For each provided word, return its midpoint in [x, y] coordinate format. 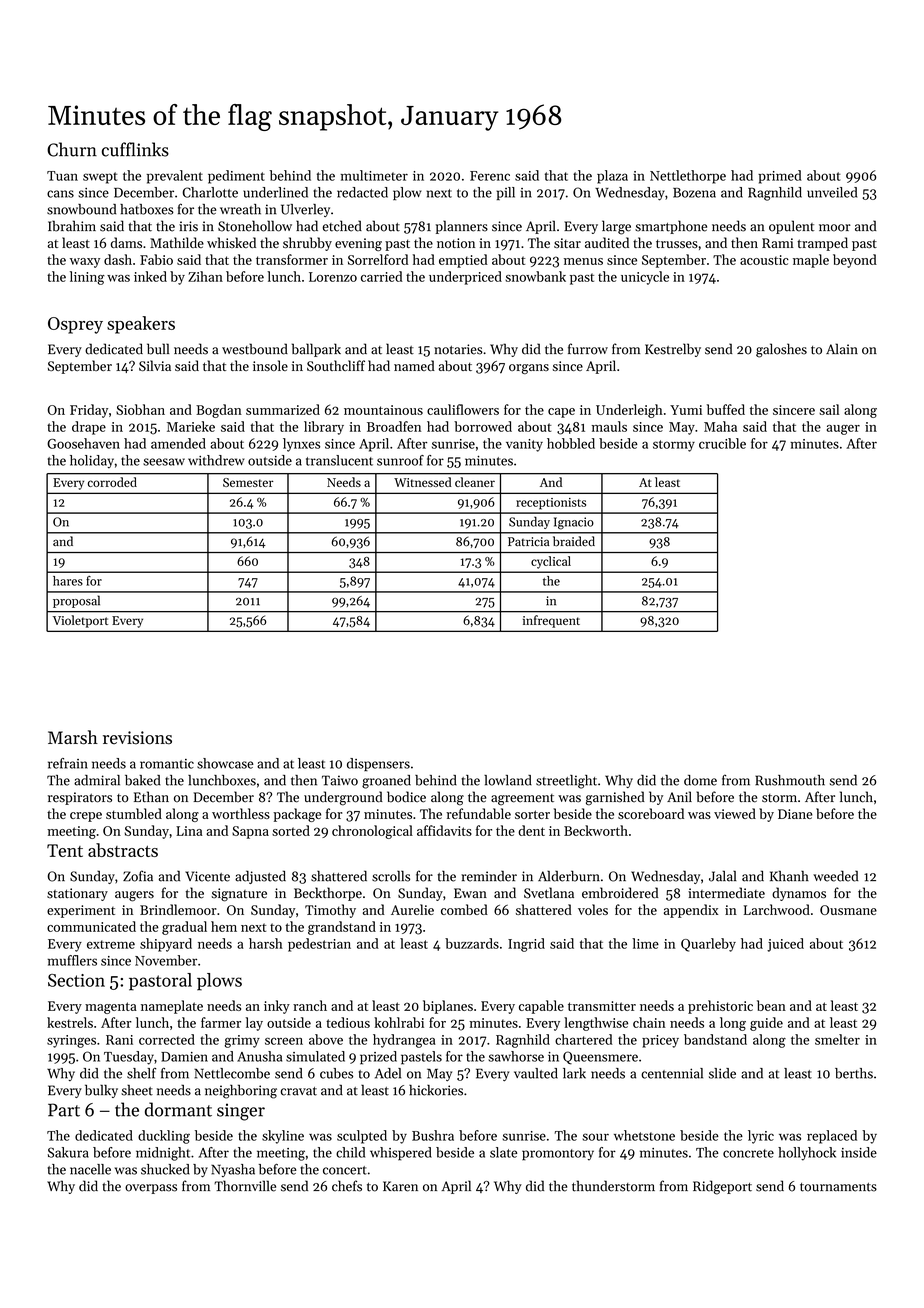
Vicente [207, 876]
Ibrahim [72, 226]
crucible [722, 443]
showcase [225, 763]
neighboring [241, 1091]
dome [700, 780]
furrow [588, 349]
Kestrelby [673, 350]
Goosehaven [83, 443]
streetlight [566, 782]
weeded [835, 876]
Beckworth [596, 830]
